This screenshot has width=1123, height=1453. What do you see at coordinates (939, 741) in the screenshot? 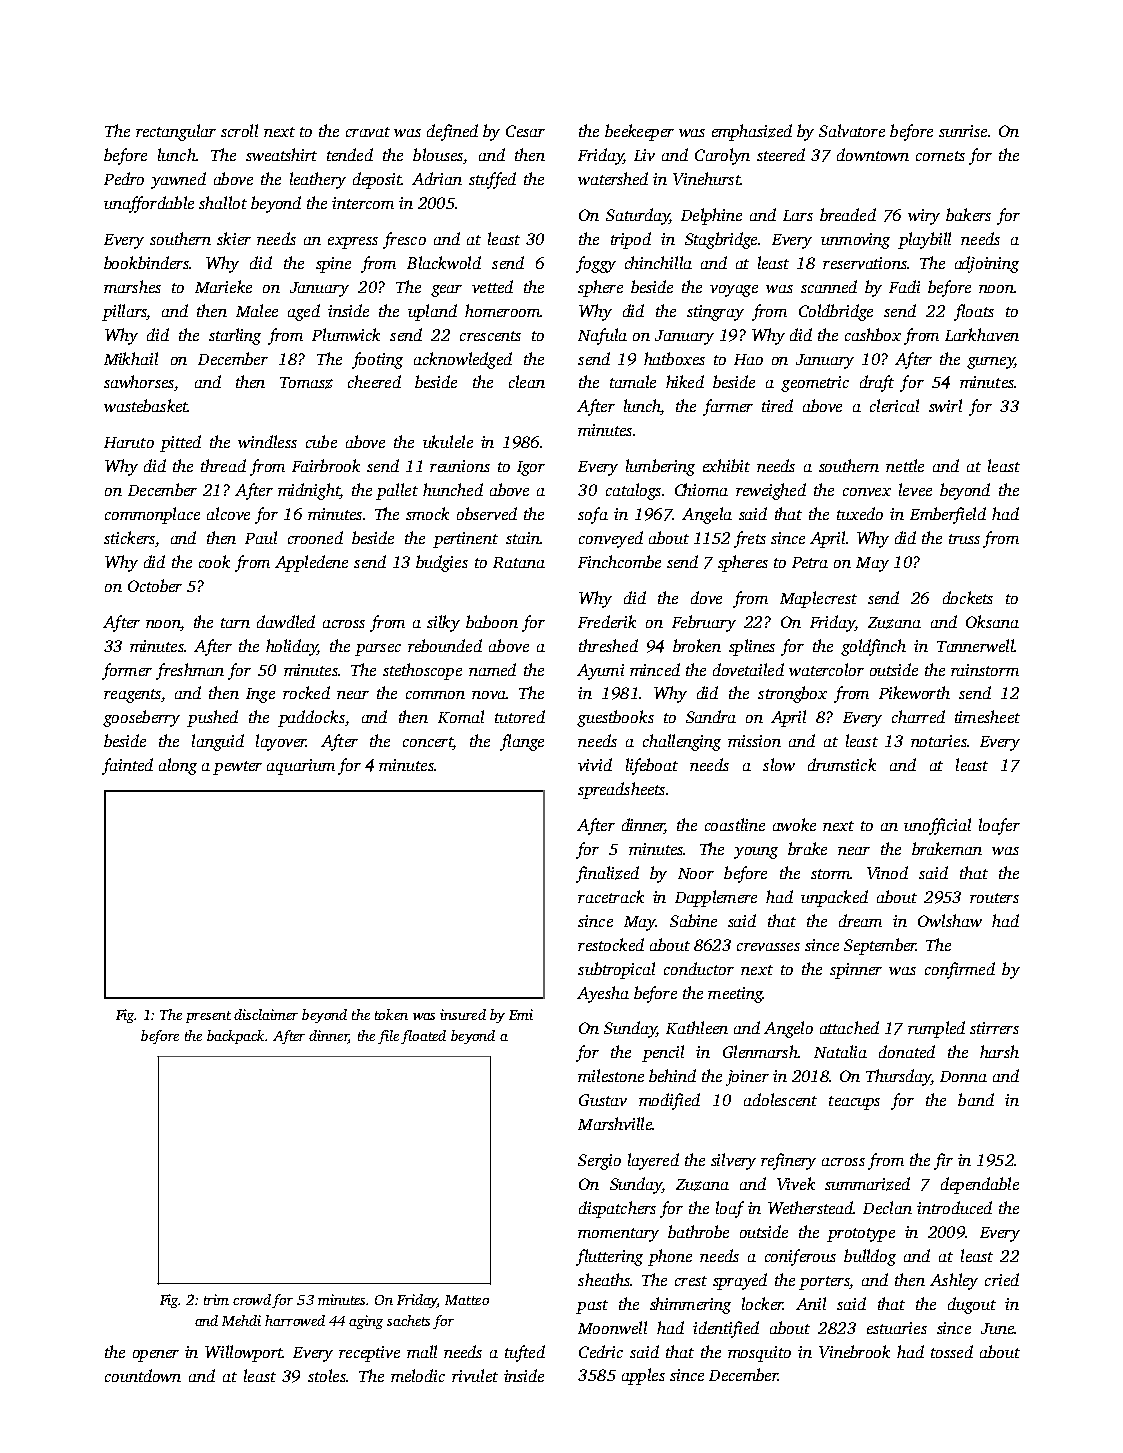
I see `notaries` at bounding box center [939, 741].
